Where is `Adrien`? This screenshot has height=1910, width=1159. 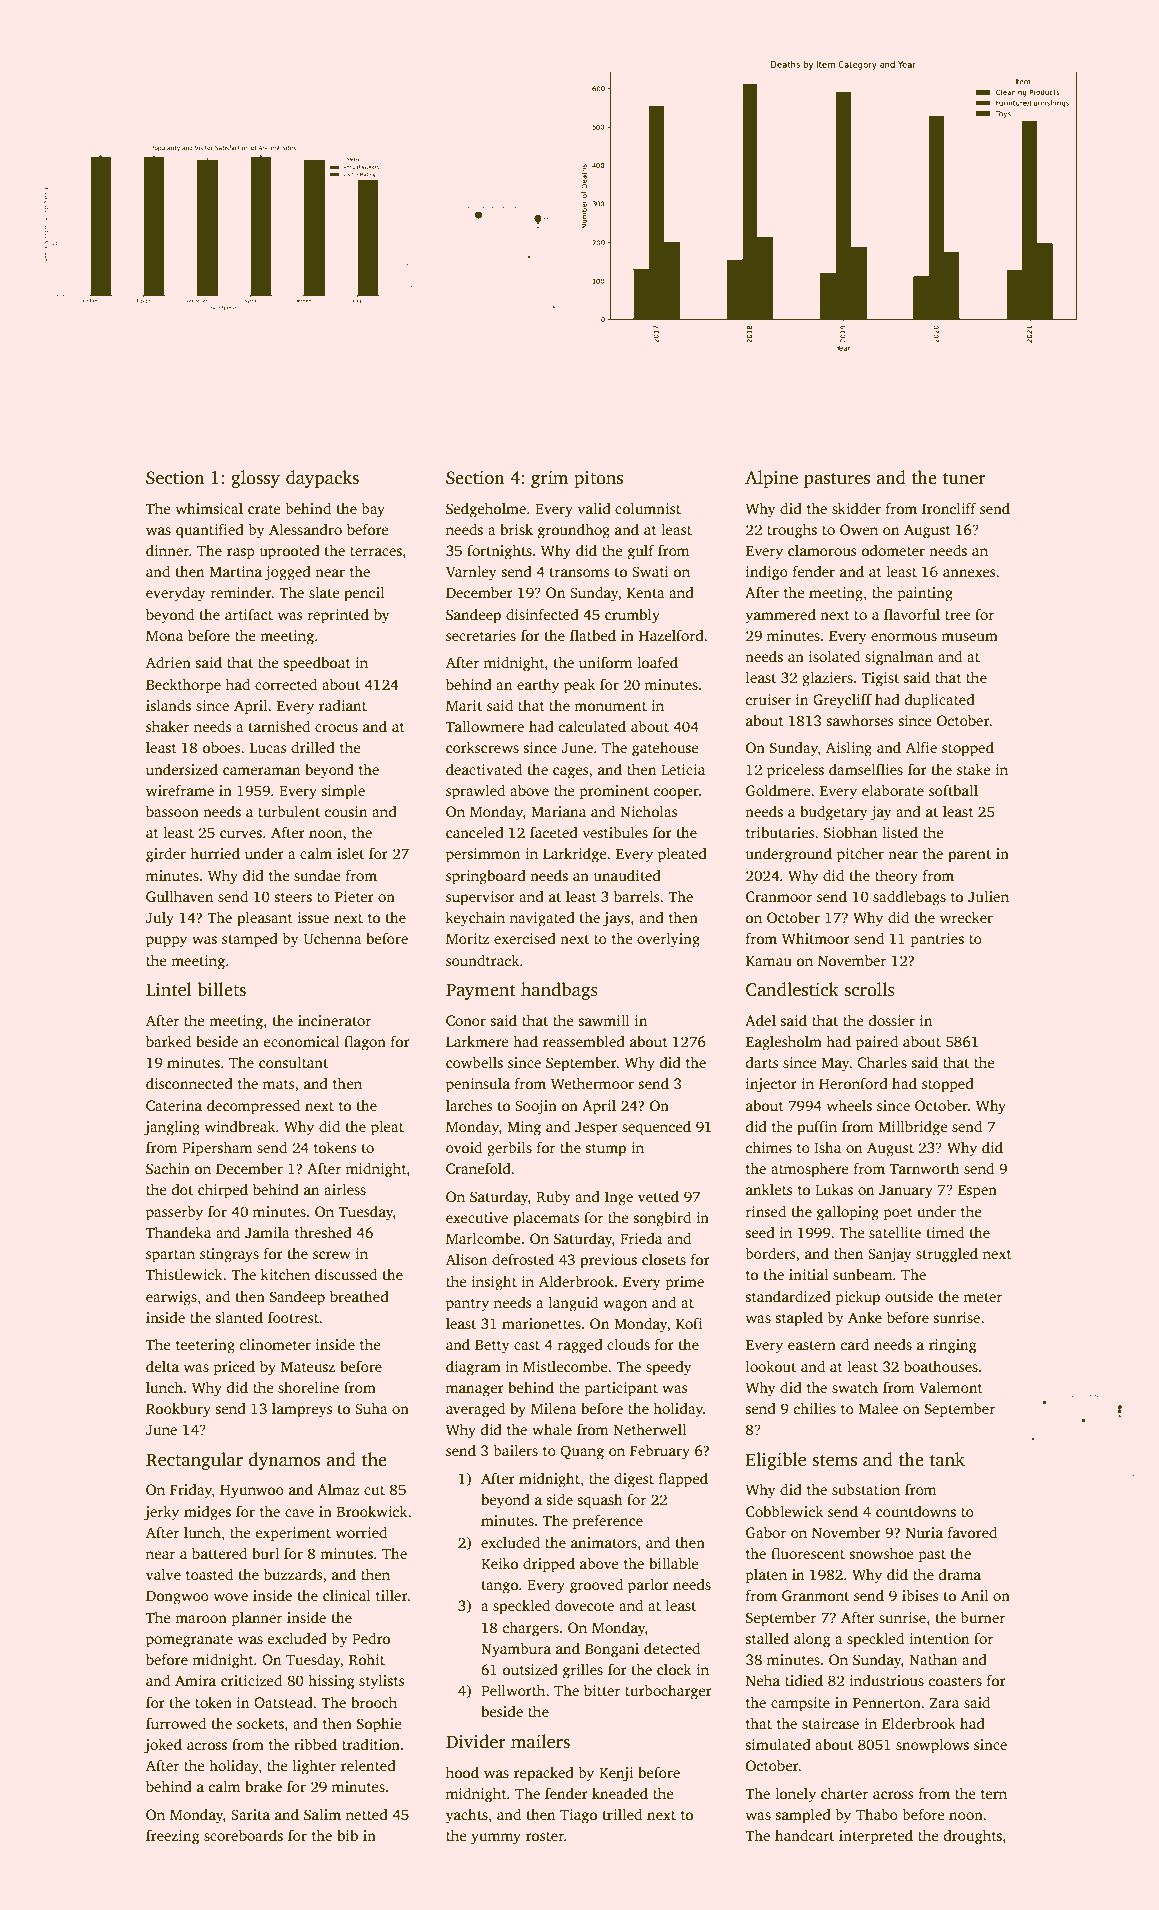 Adrien is located at coordinates (168, 662).
